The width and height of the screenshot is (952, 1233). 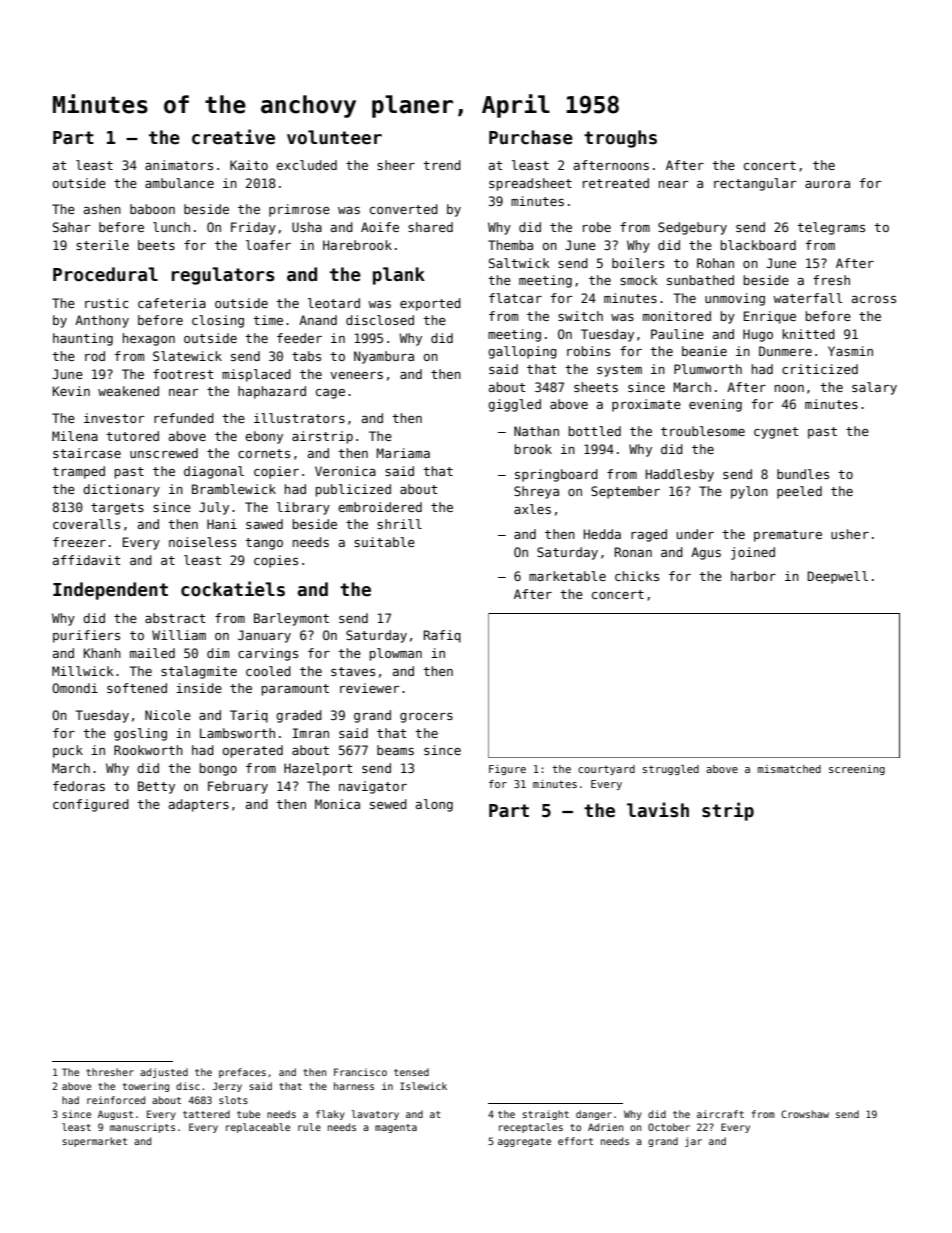 I want to click on mismatched, so click(x=789, y=769).
